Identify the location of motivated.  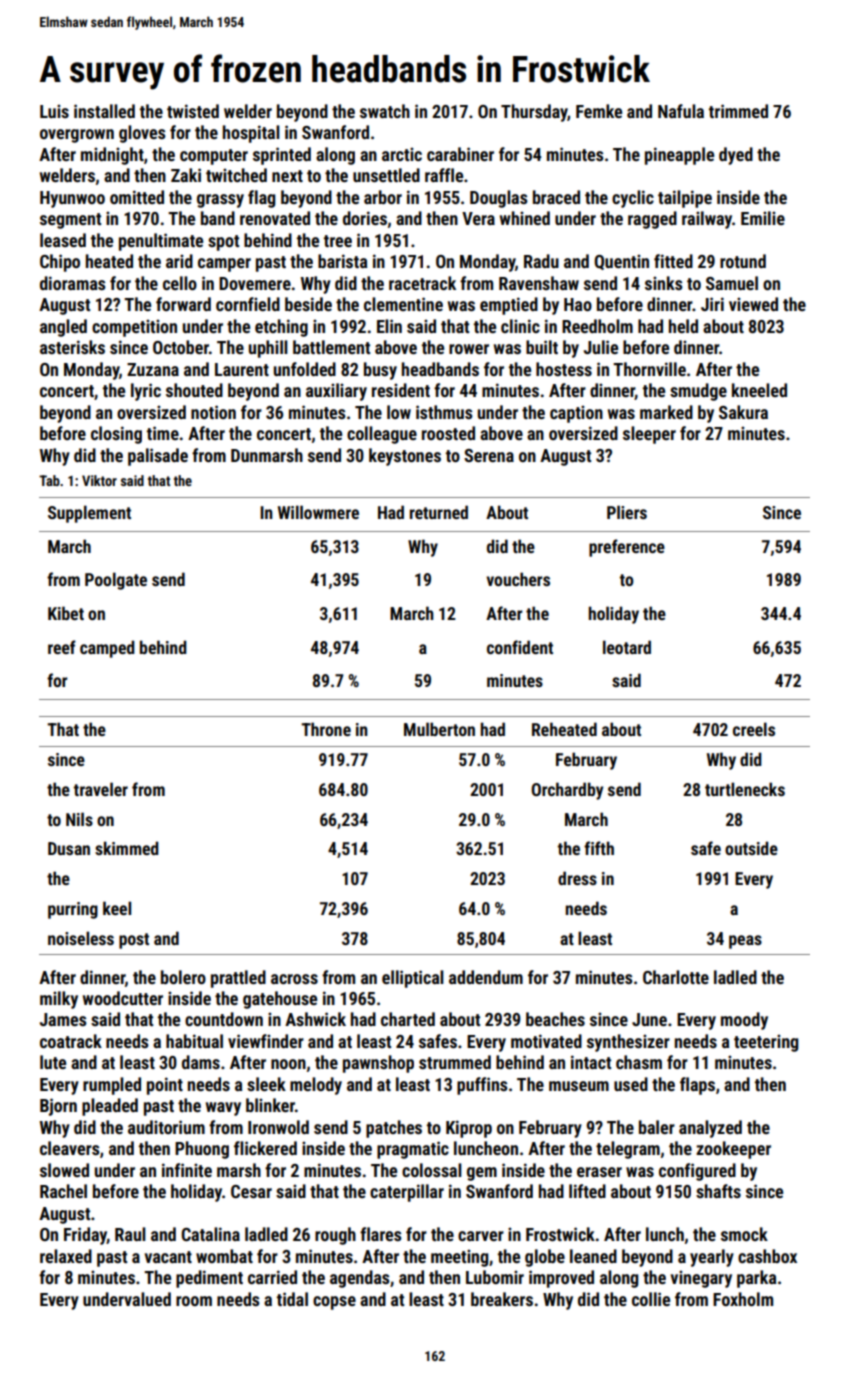
(546, 1041).
